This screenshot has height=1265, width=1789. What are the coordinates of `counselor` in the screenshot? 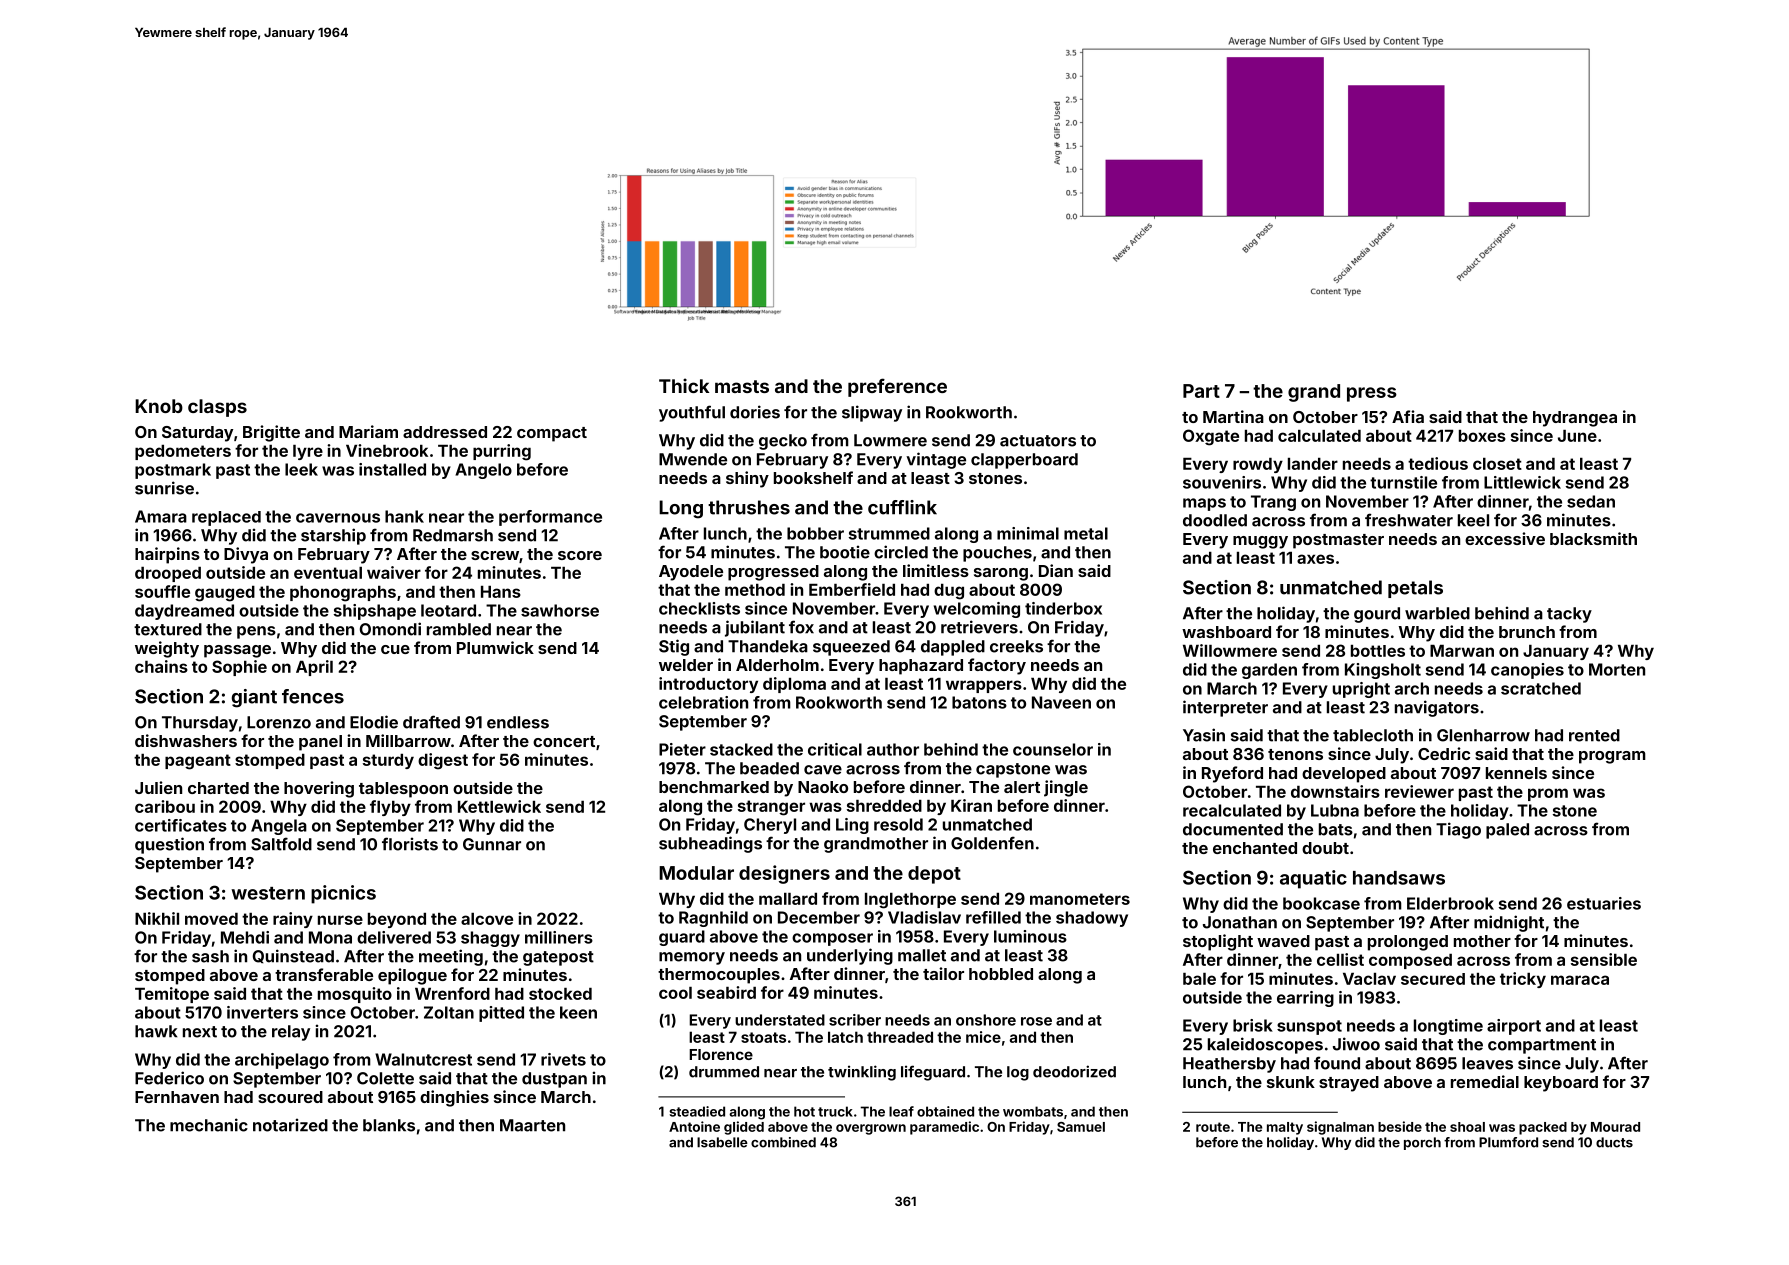 It's located at (1053, 749).
